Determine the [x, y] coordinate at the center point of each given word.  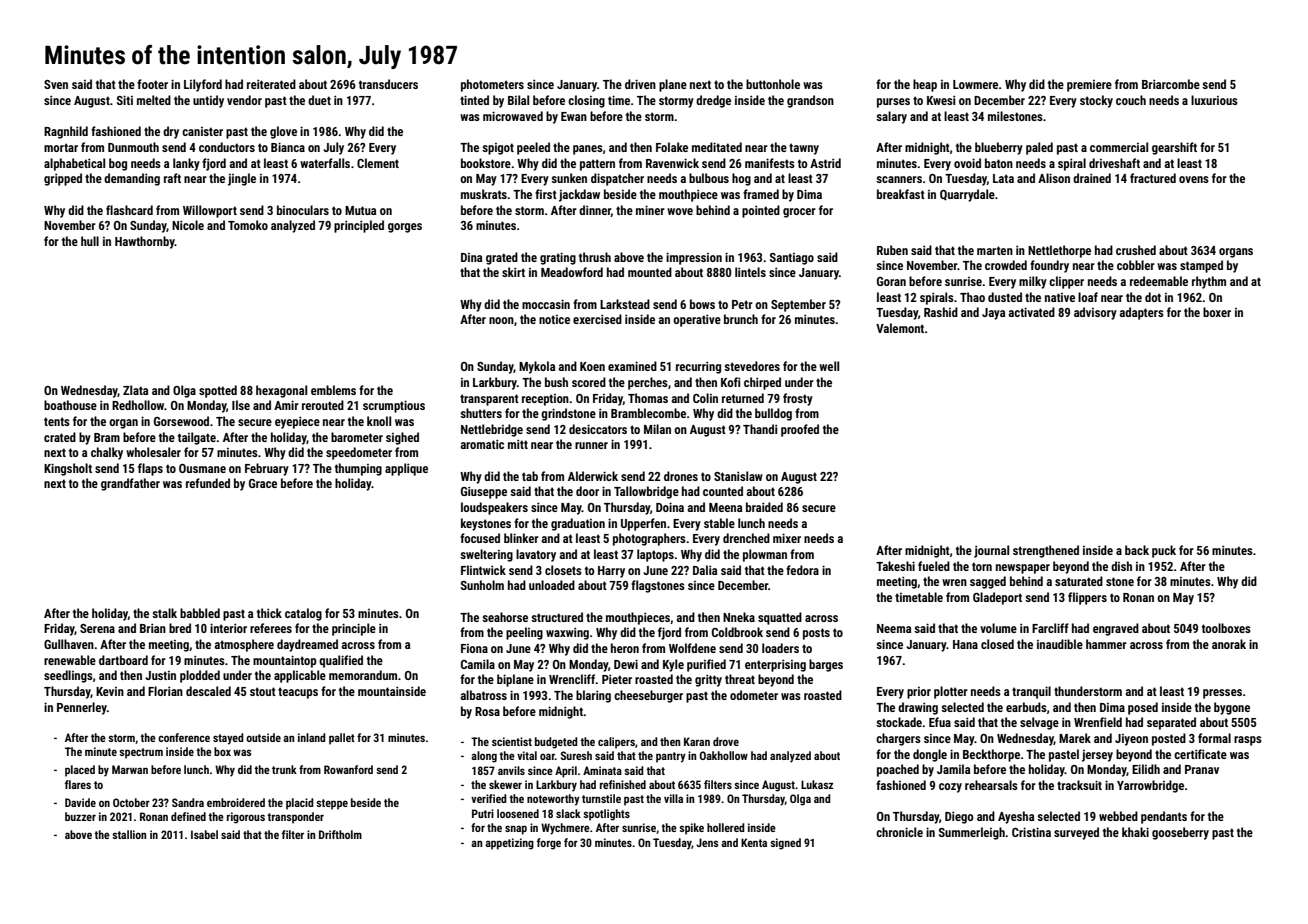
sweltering [486, 555]
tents [57, 421]
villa [673, 798]
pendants [1164, 817]
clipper [1066, 282]
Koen [592, 366]
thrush [595, 257]
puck [1164, 551]
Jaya [993, 314]
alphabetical [74, 164]
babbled [200, 613]
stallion [129, 834]
